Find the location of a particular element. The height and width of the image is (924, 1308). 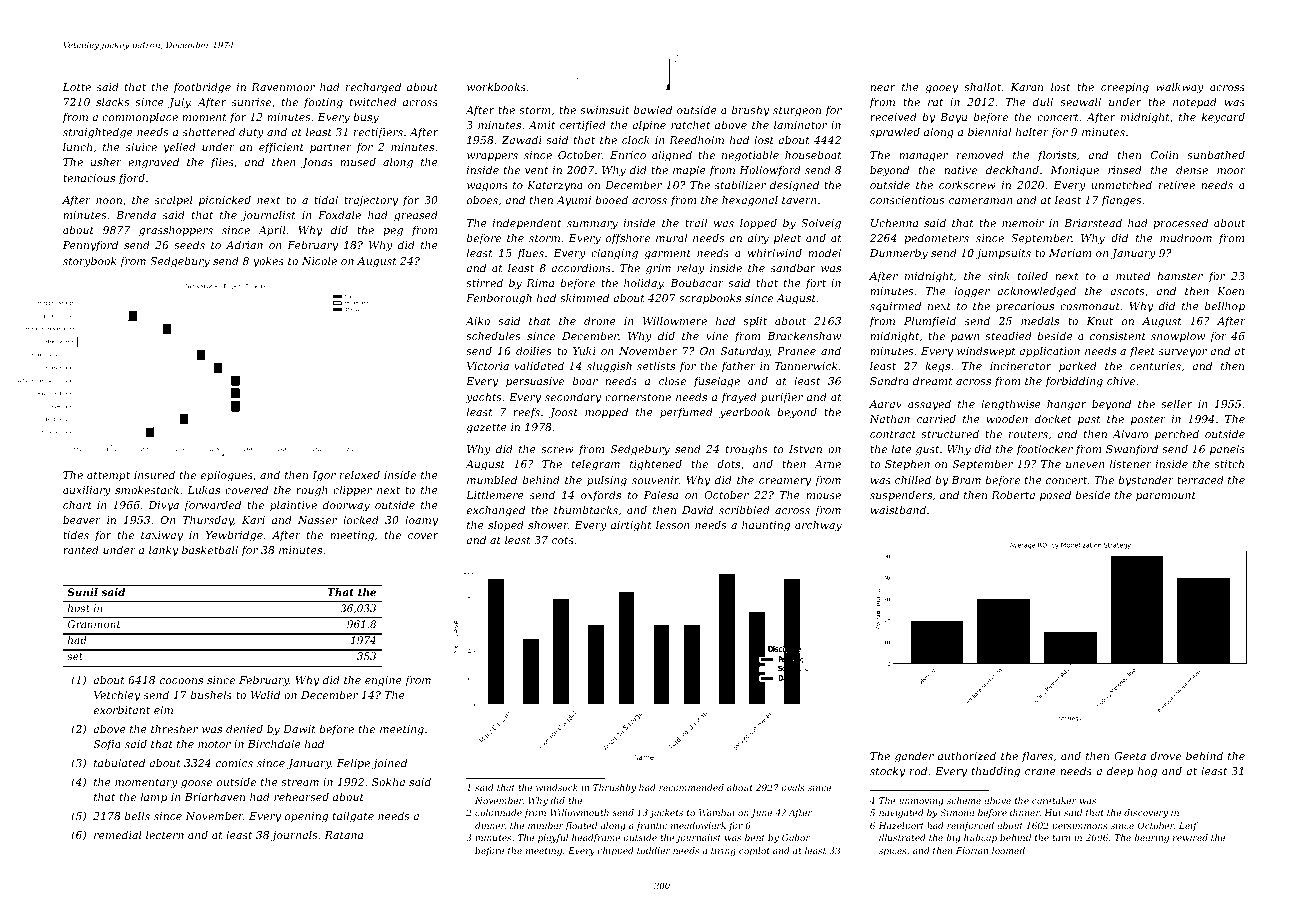

Roberta is located at coordinates (1013, 494).
